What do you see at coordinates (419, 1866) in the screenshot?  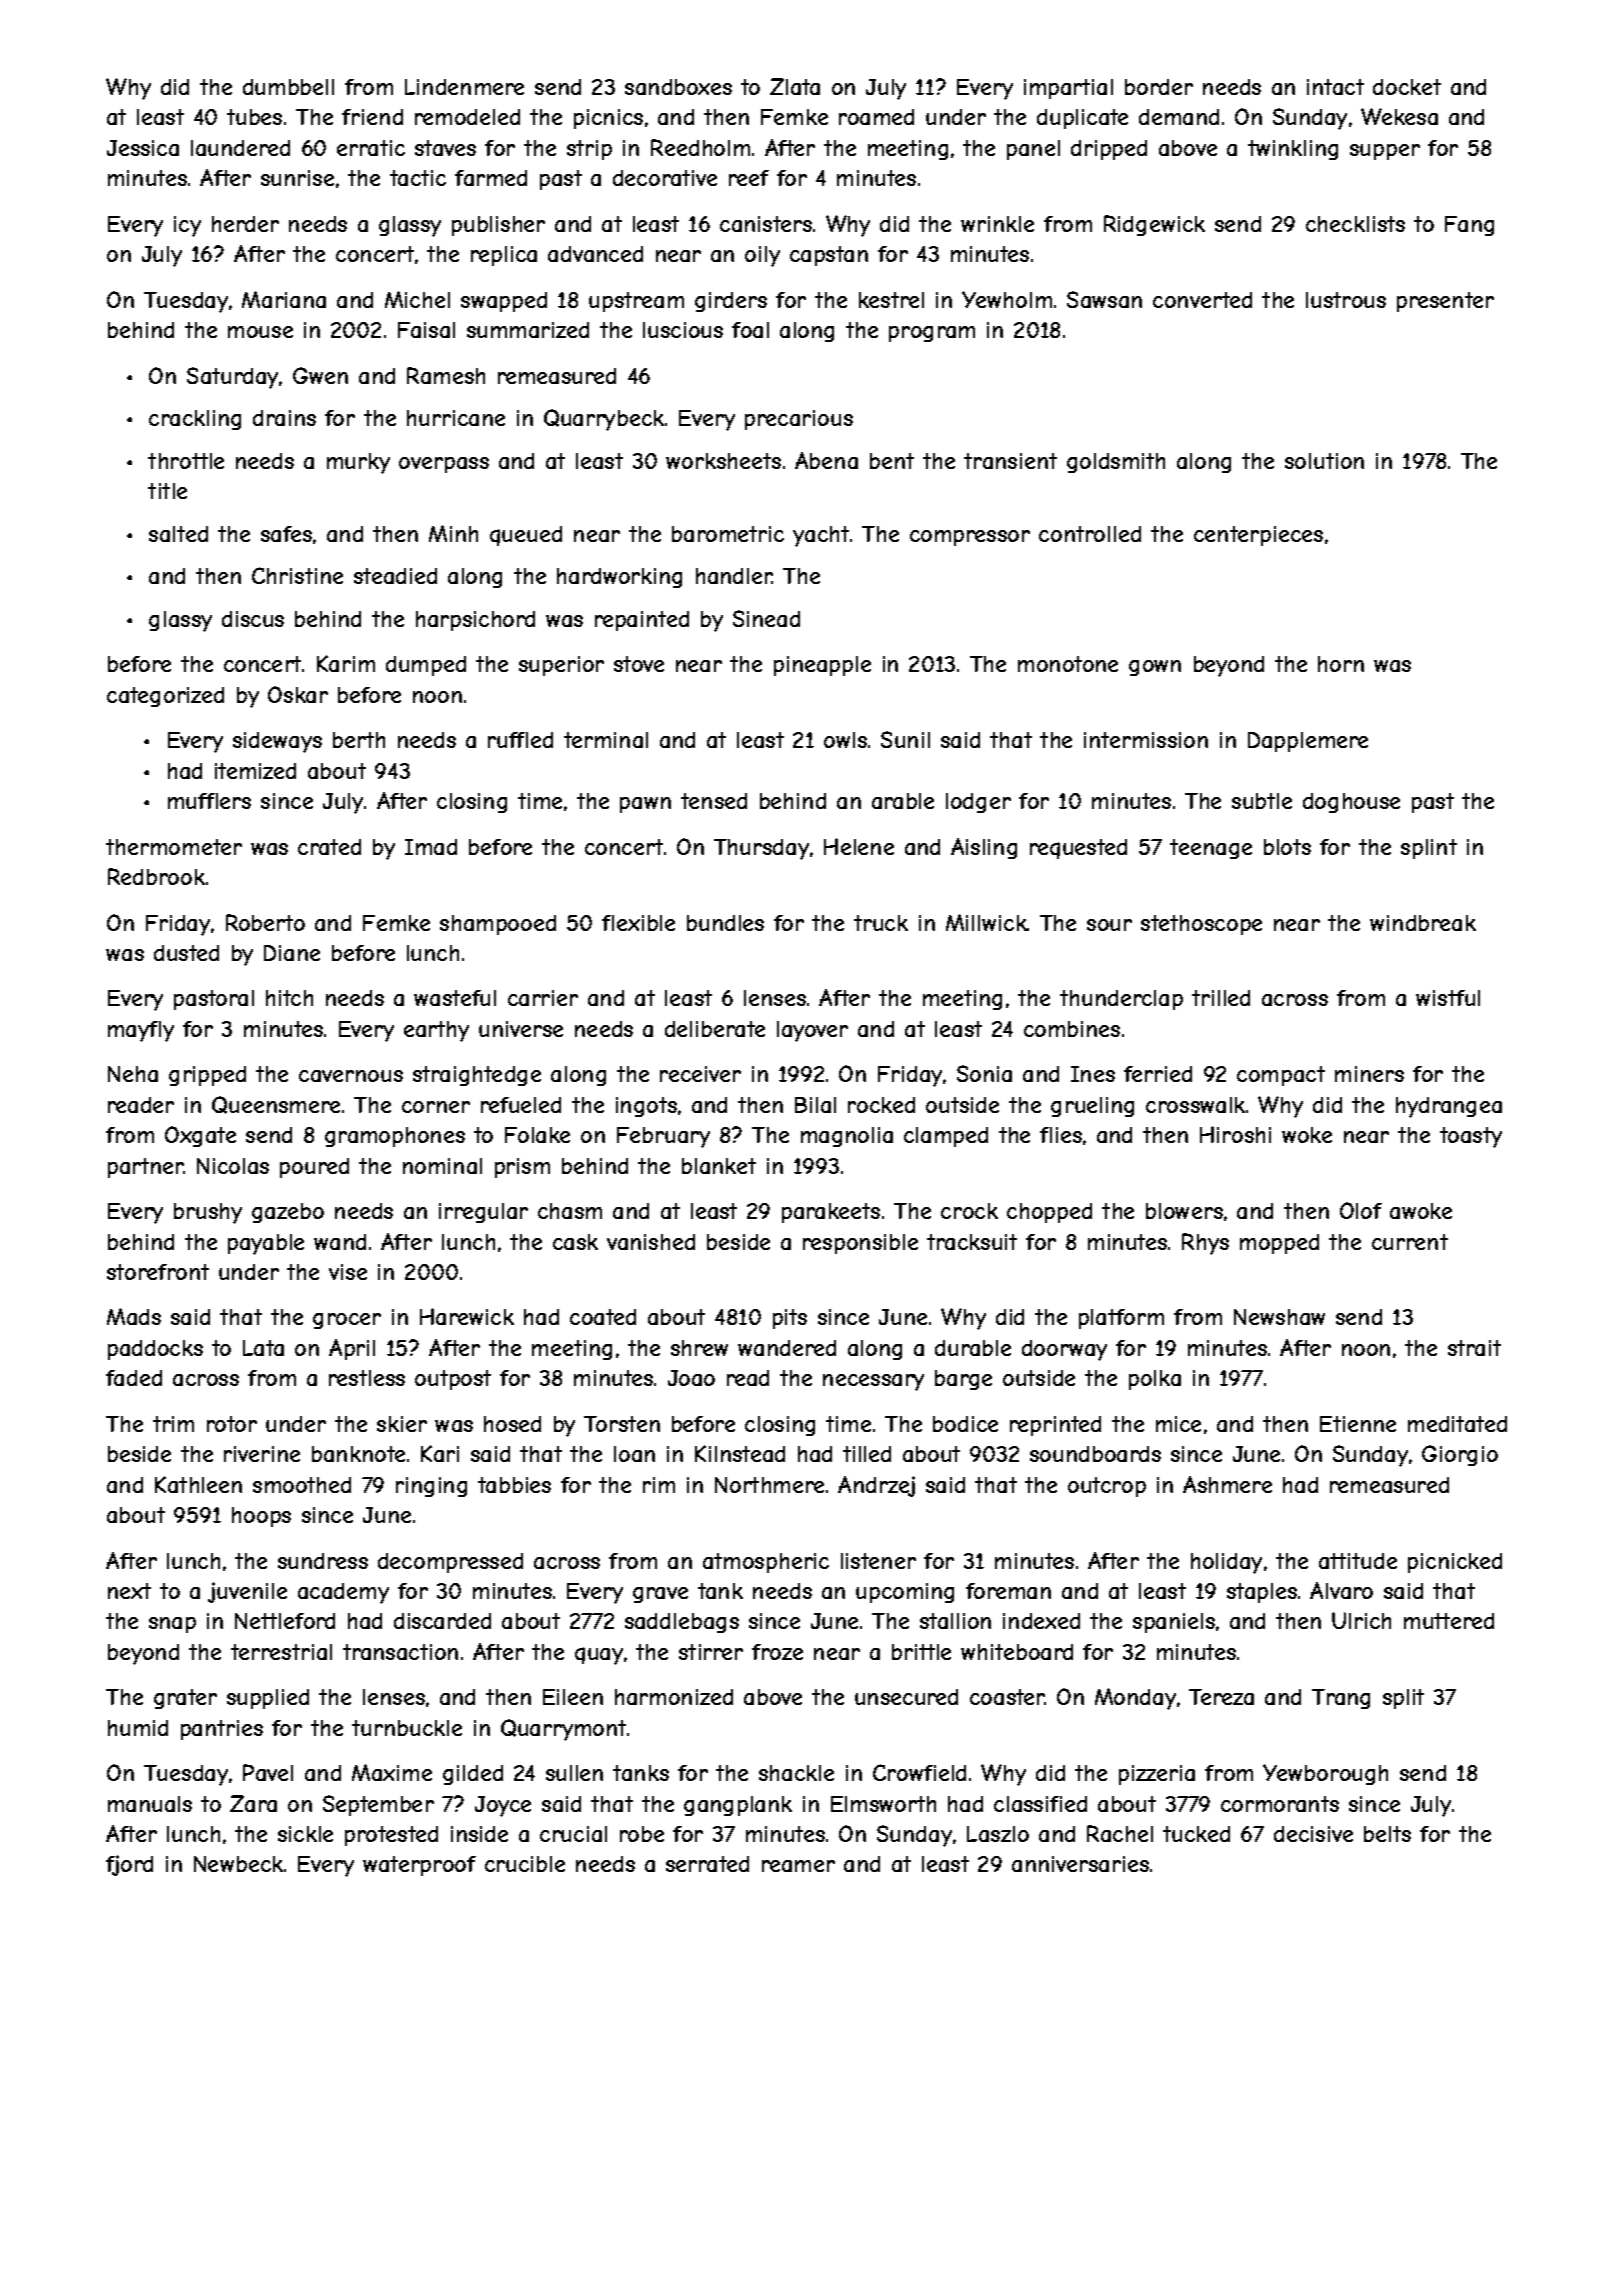 I see `waterproof` at bounding box center [419, 1866].
